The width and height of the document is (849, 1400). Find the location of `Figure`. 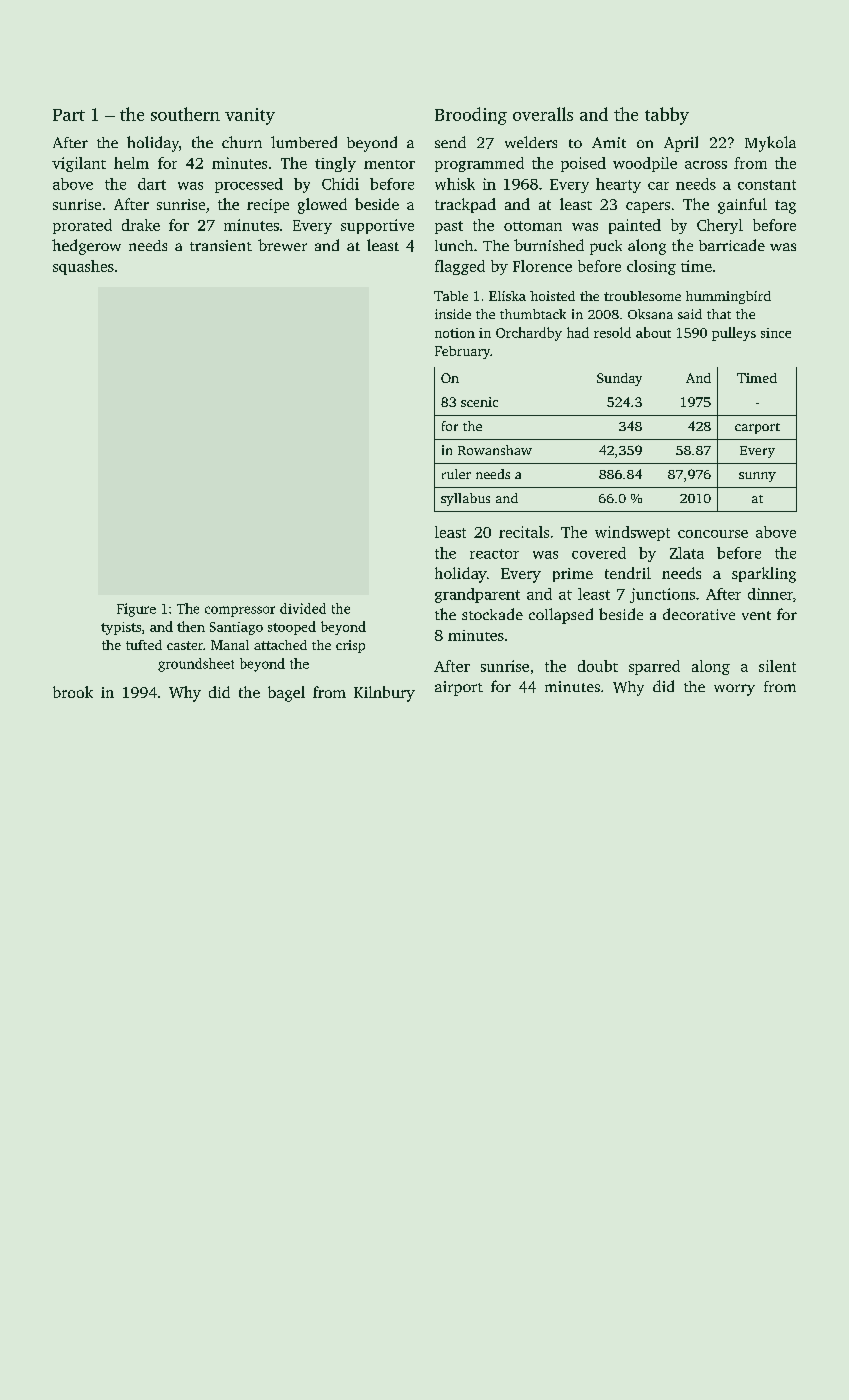

Figure is located at coordinates (136, 610).
